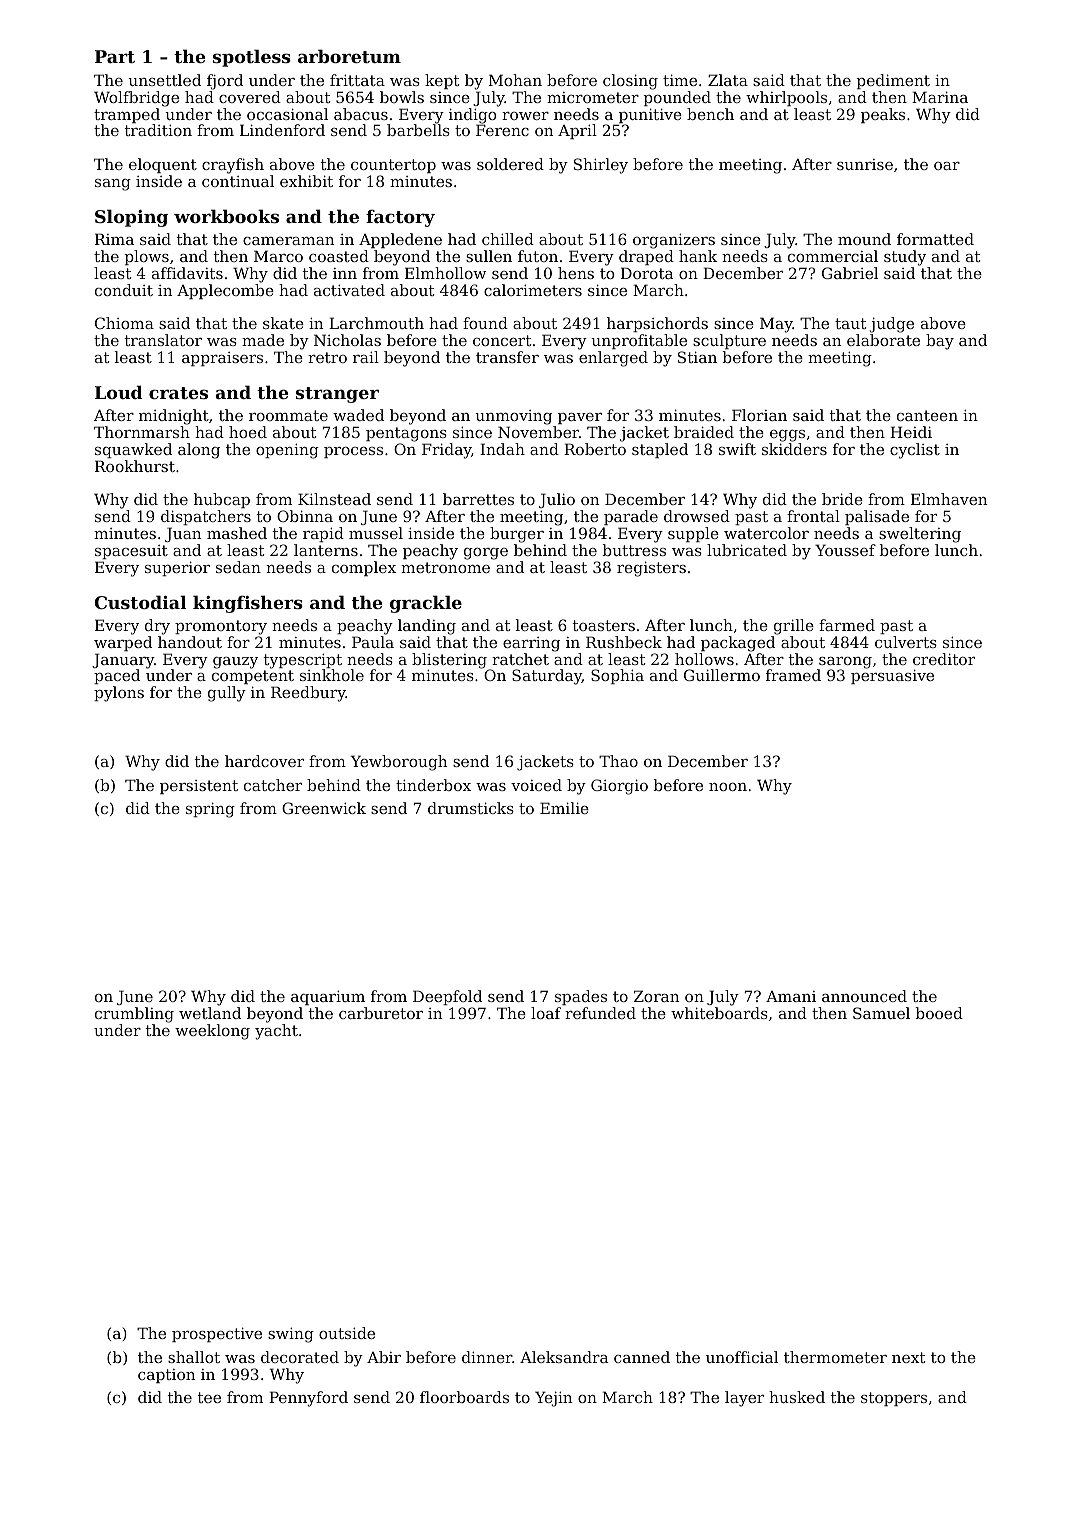  What do you see at coordinates (127, 115) in the screenshot?
I see `tramped` at bounding box center [127, 115].
